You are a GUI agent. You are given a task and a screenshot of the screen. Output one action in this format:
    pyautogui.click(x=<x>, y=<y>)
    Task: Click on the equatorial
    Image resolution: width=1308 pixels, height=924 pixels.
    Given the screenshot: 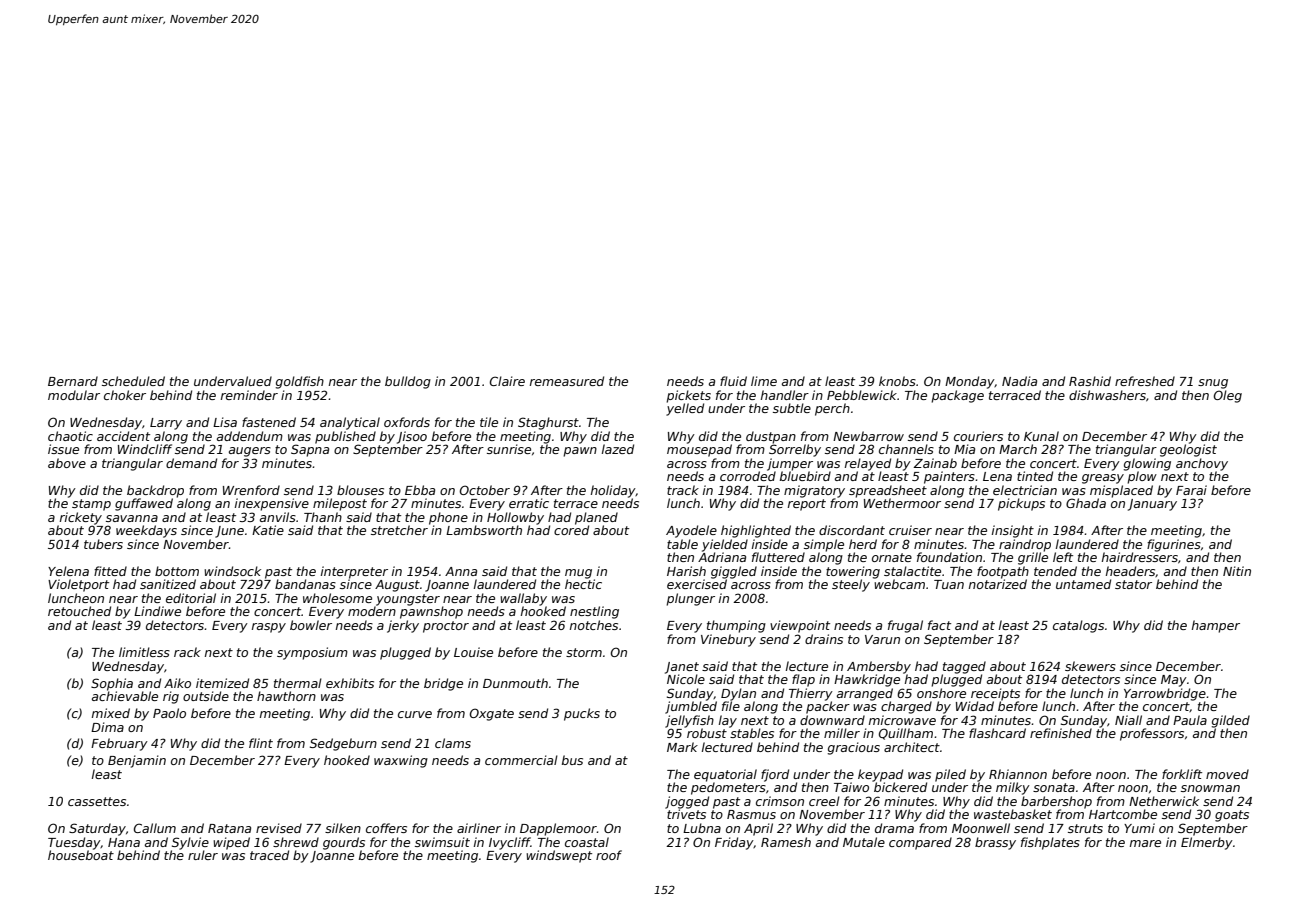 What is the action you would take?
    pyautogui.click(x=725, y=775)
